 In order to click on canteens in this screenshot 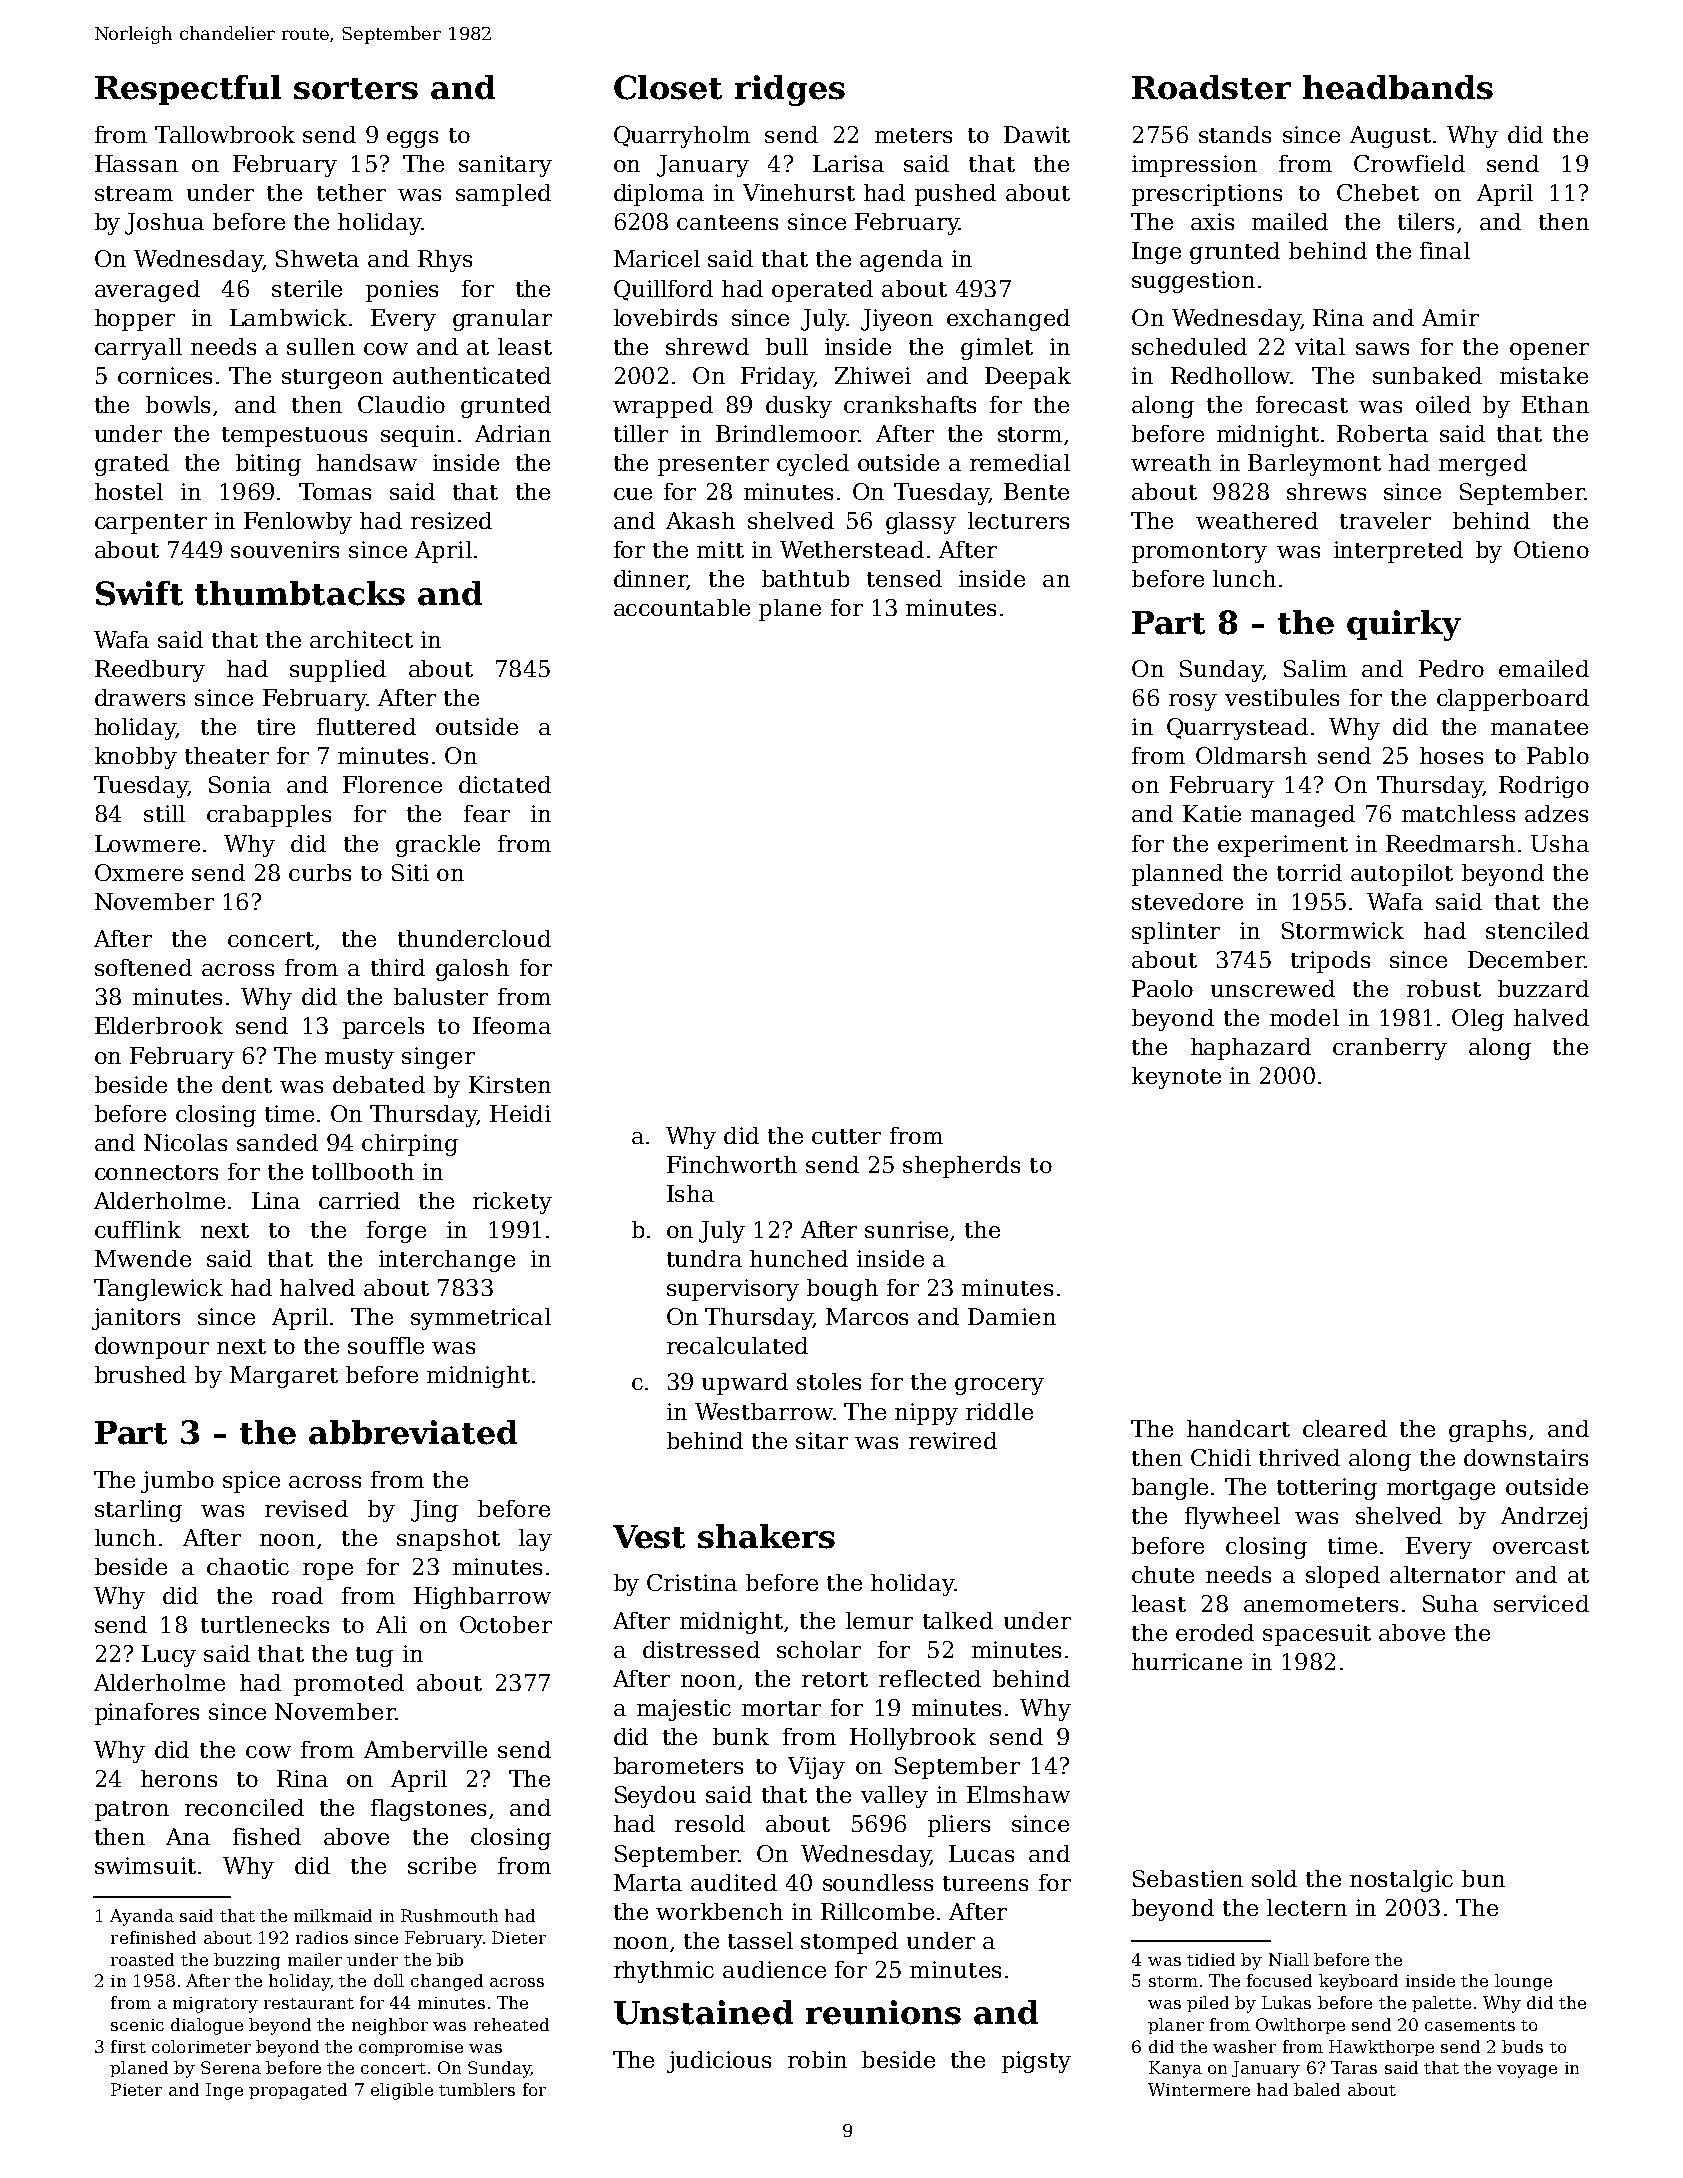, I will do `click(727, 222)`.
